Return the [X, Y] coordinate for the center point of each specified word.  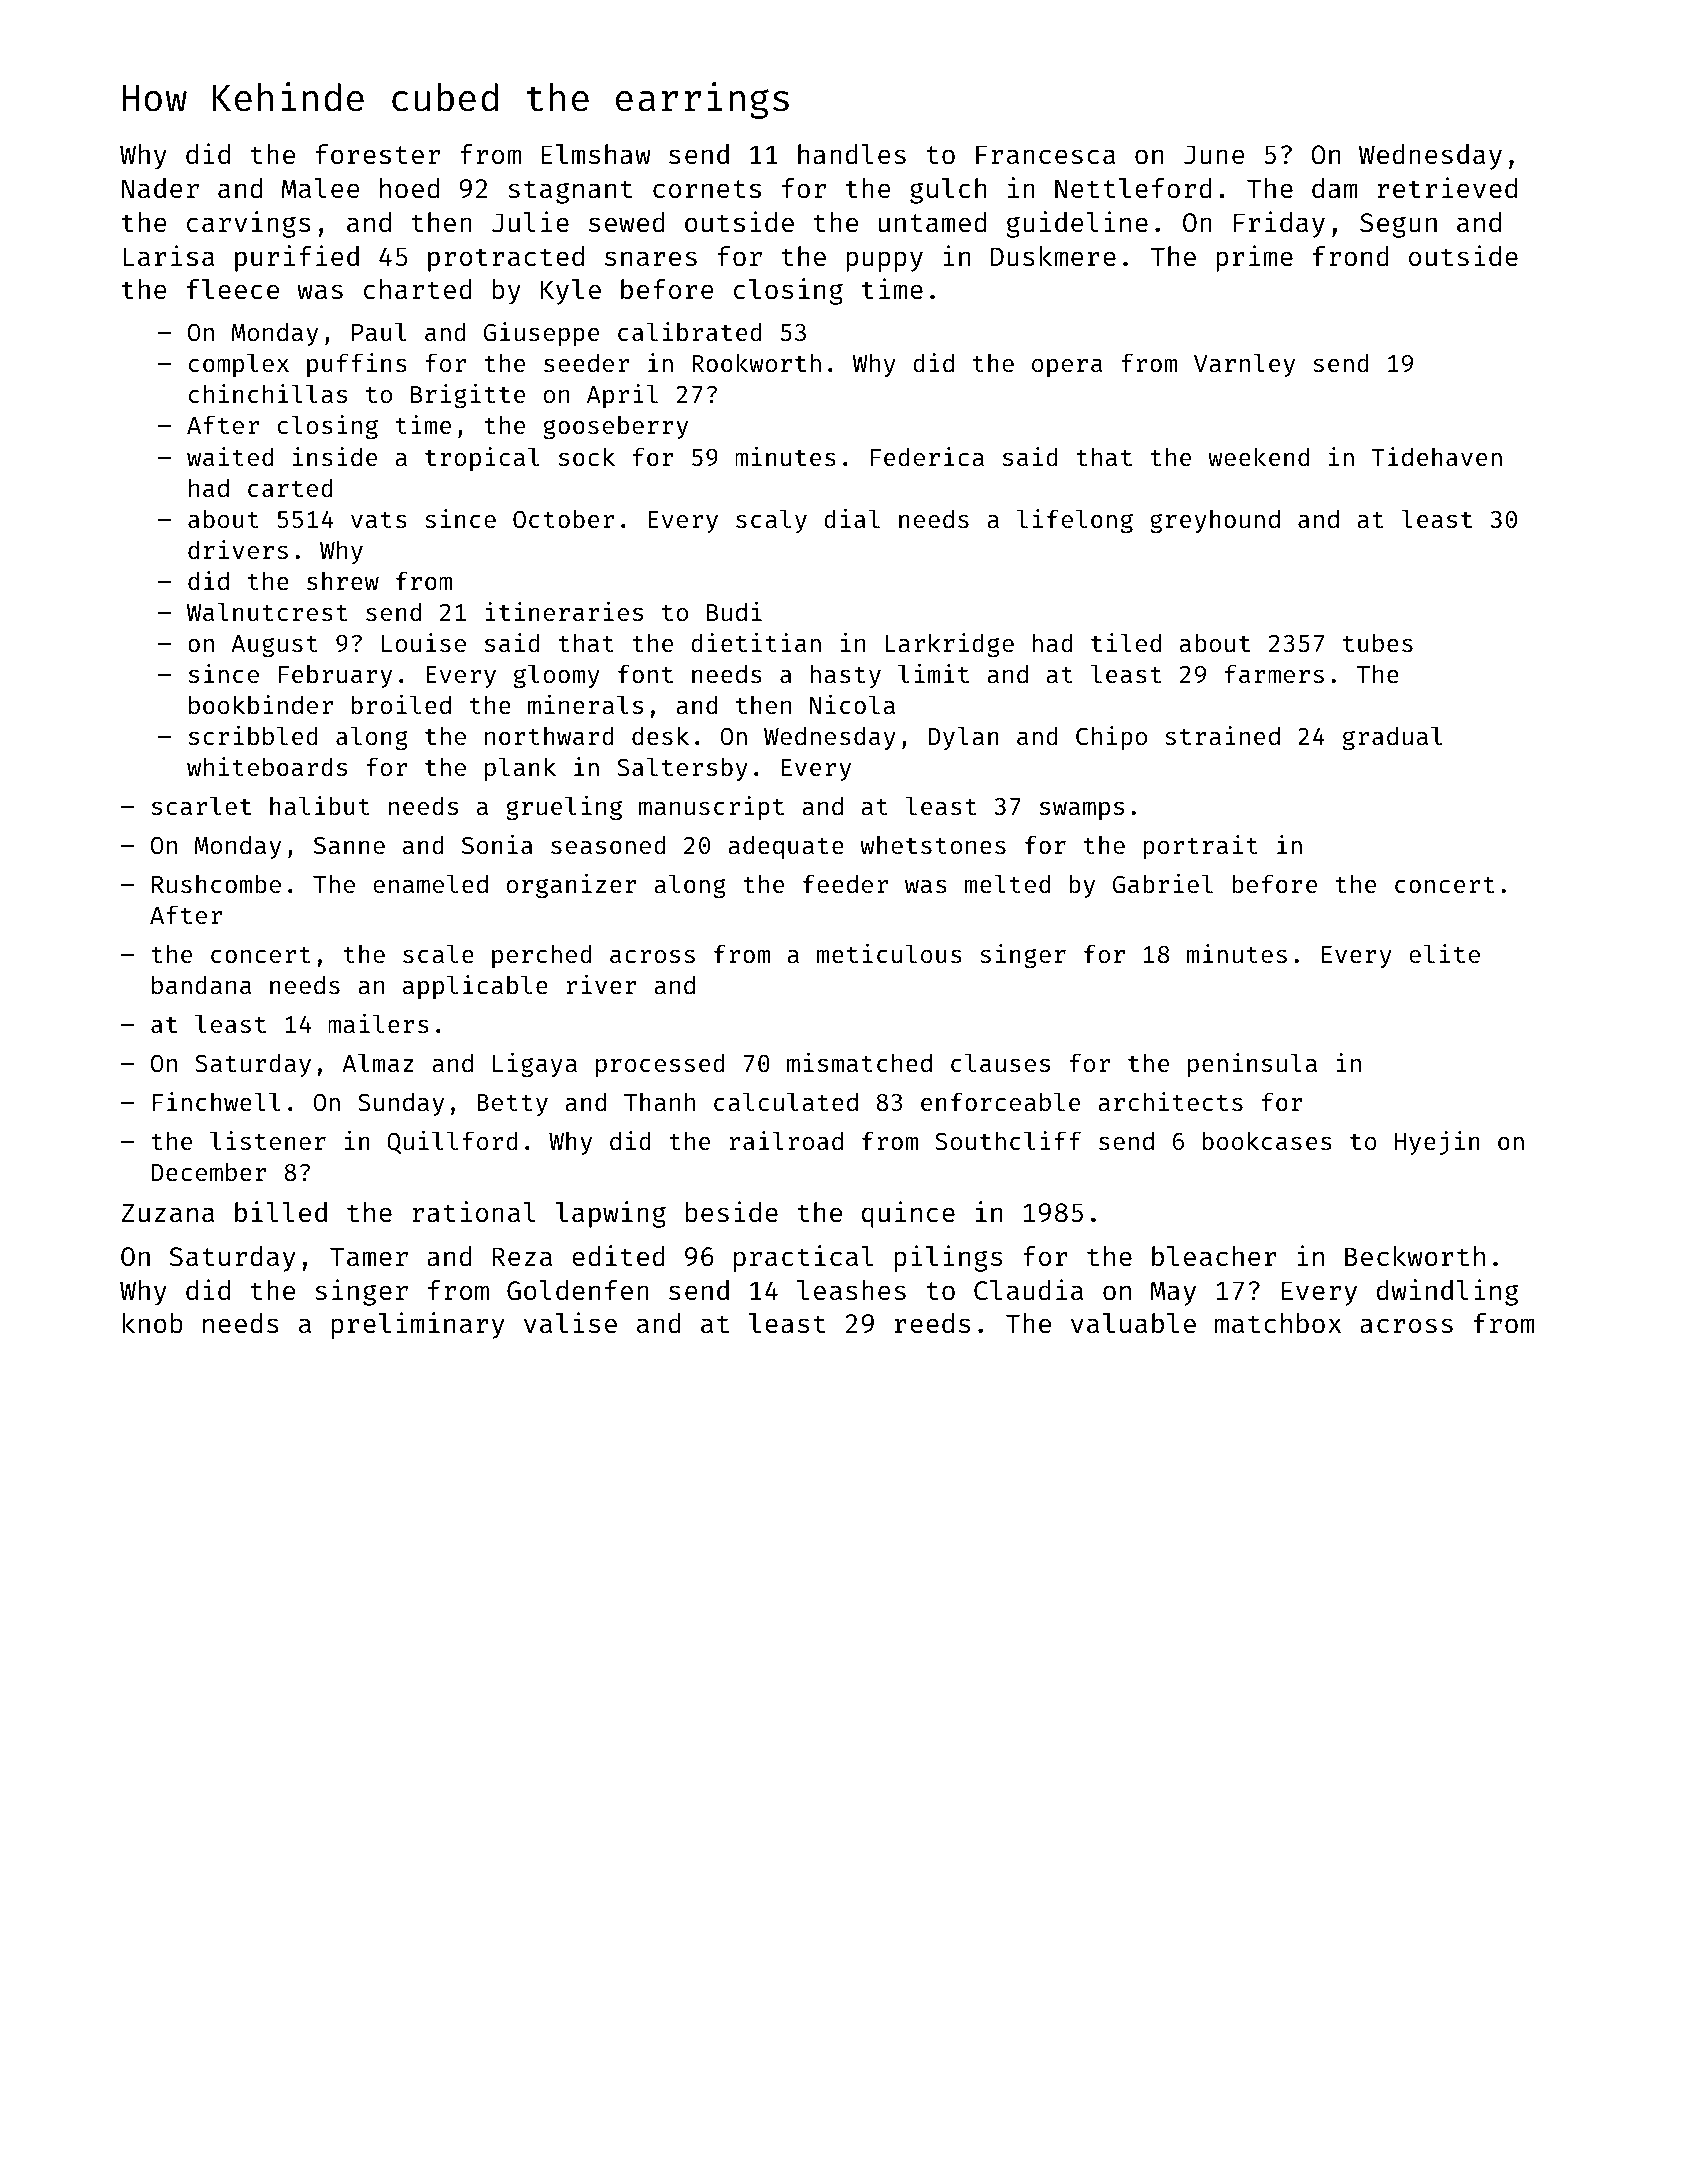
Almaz [378, 1063]
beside [732, 1212]
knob [153, 1323]
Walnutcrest [267, 612]
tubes [1378, 643]
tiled [1126, 643]
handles [852, 154]
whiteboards [267, 767]
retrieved [1447, 188]
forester [378, 154]
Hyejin [1437, 1143]
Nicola [852, 705]
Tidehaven [1436, 457]
